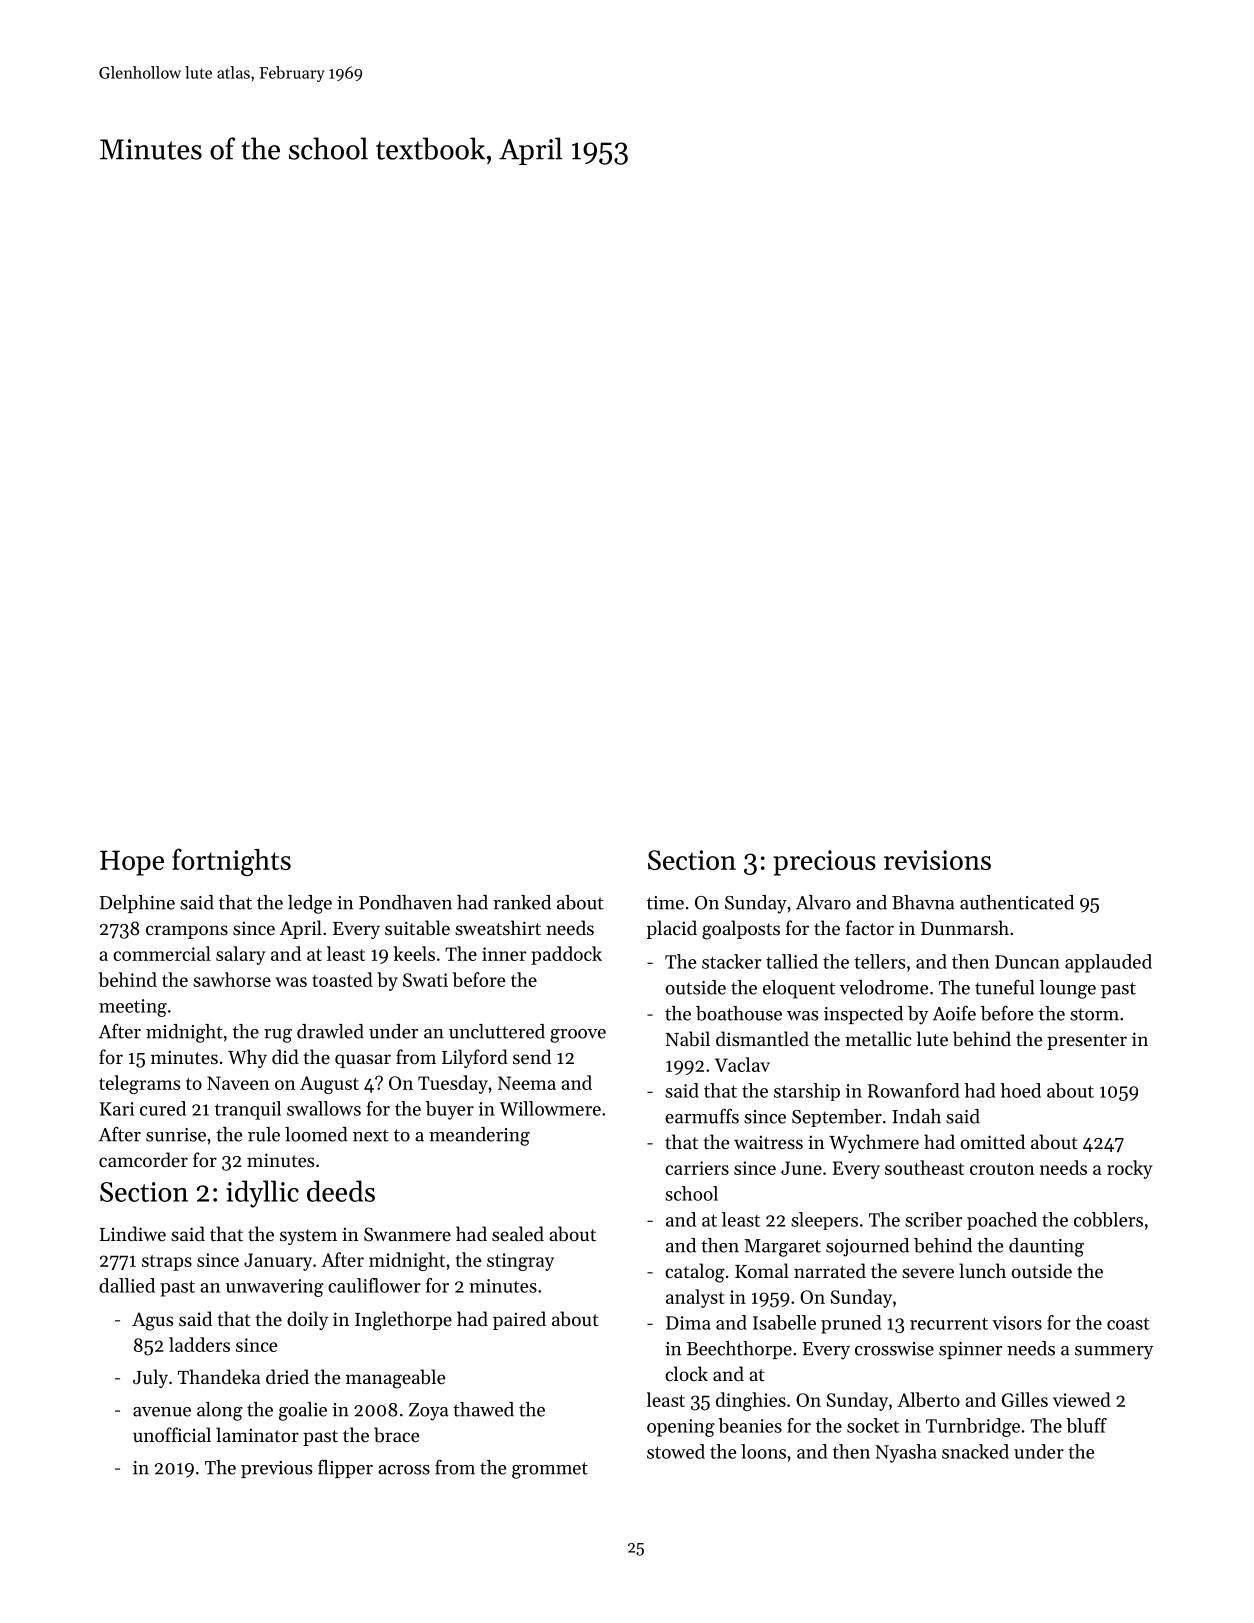 The image size is (1254, 1623). What do you see at coordinates (276, 1469) in the screenshot?
I see `previous` at bounding box center [276, 1469].
